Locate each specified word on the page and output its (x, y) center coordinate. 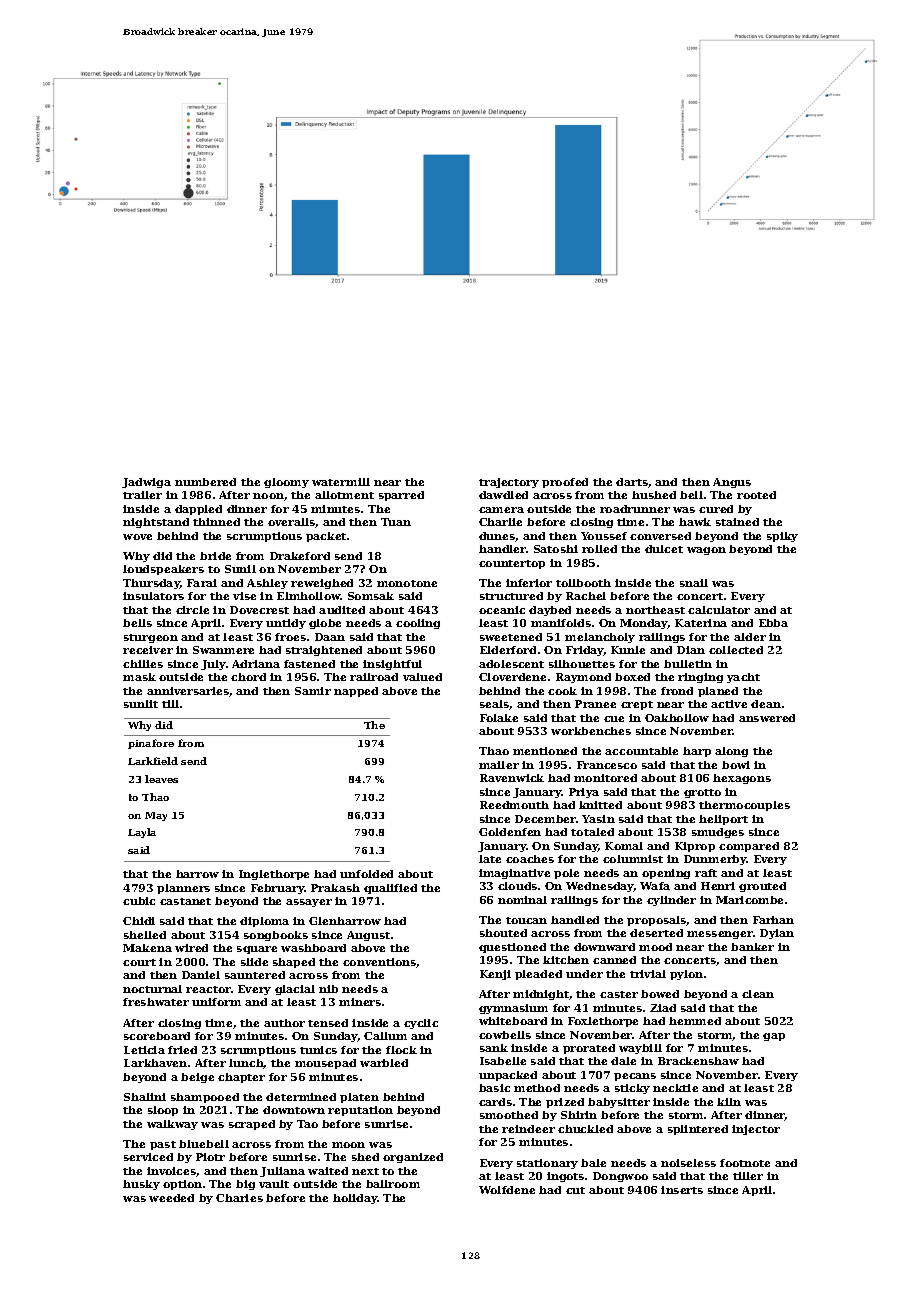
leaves (161, 779)
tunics (318, 1050)
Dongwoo (620, 1177)
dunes (497, 537)
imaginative (514, 874)
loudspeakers (163, 570)
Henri (718, 886)
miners (360, 1002)
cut (575, 1190)
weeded (171, 1198)
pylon (686, 975)
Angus (732, 483)
